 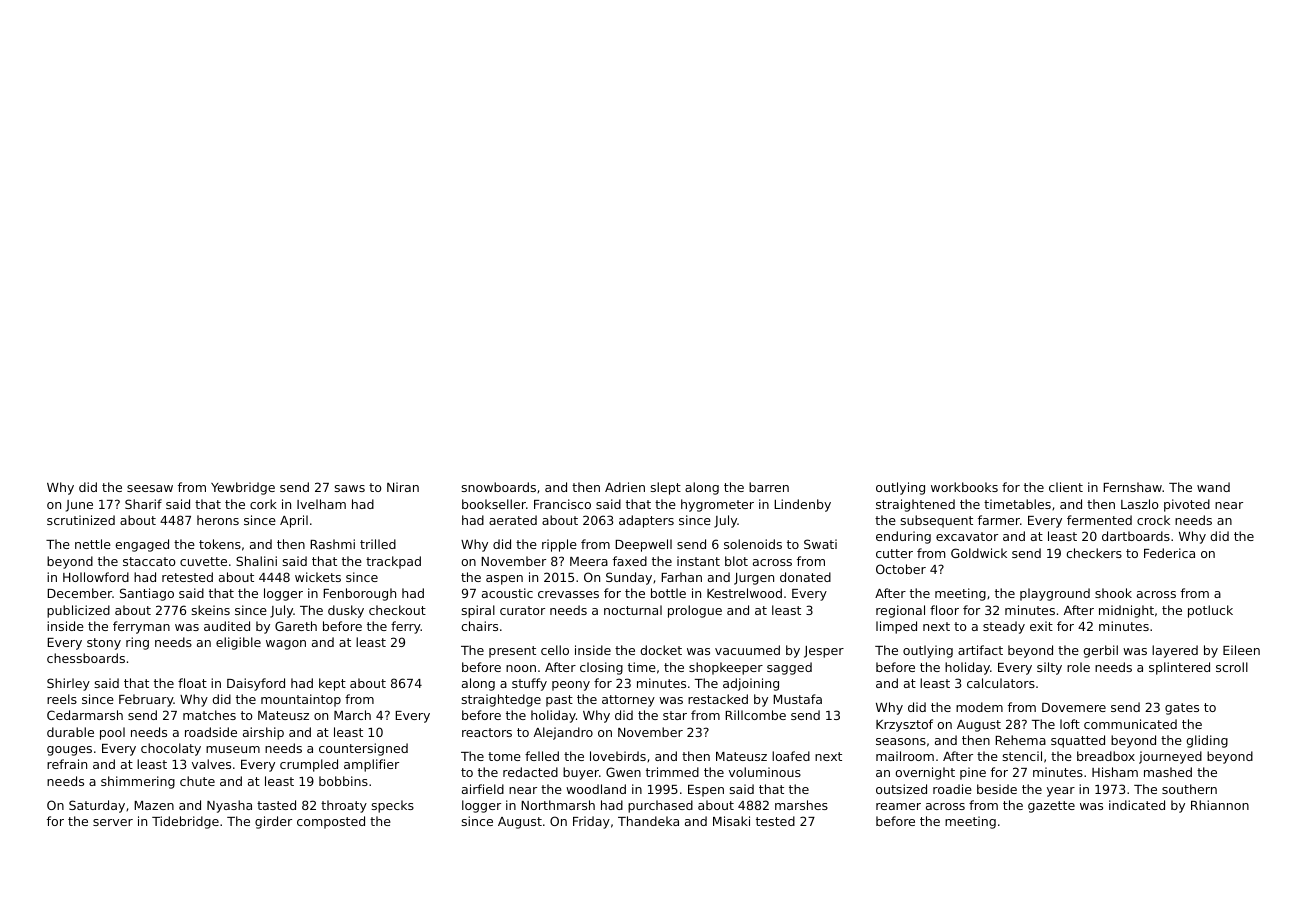 I want to click on calculators, so click(x=1001, y=683).
